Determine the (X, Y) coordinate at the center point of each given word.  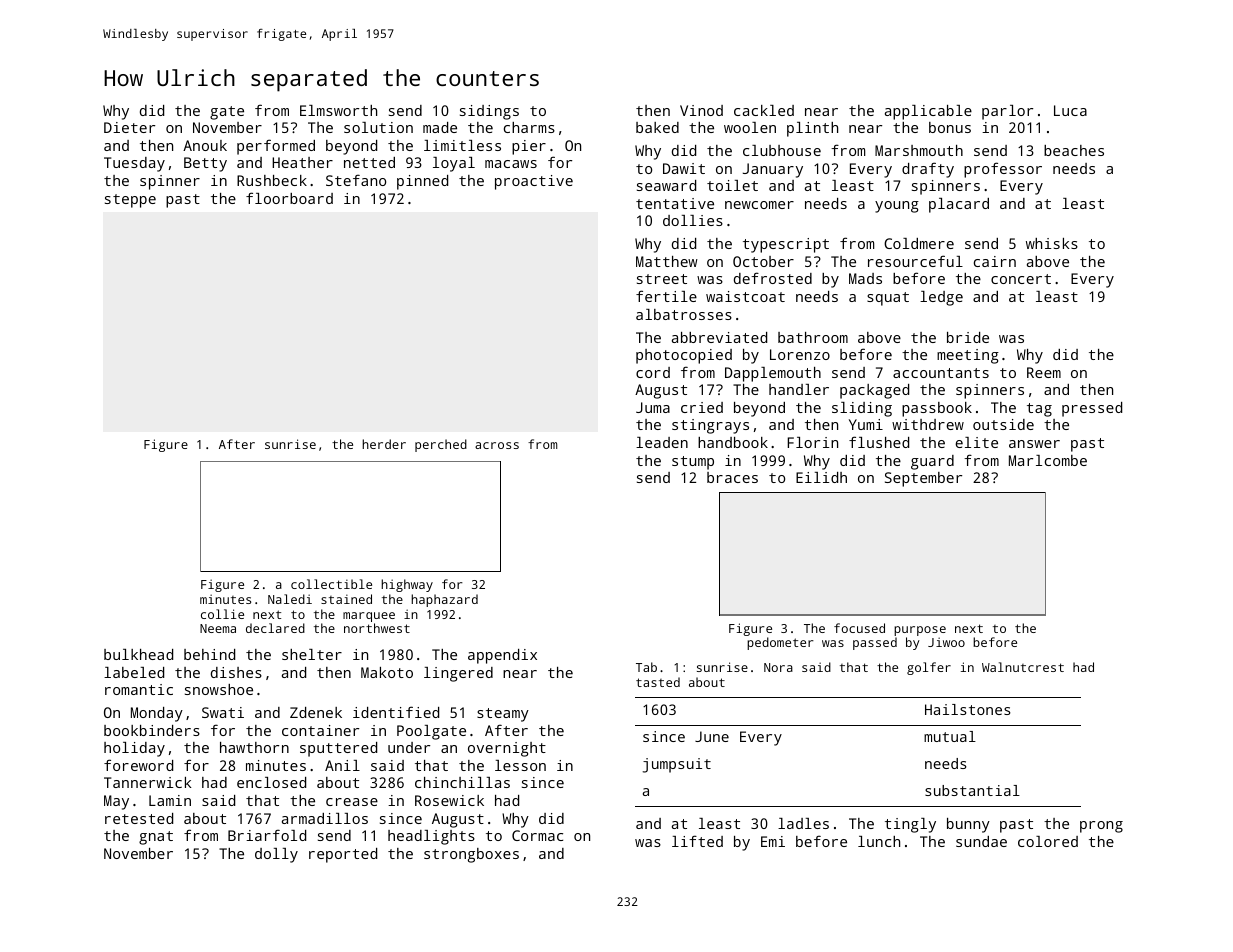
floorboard (289, 198)
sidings (489, 112)
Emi (773, 841)
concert (1021, 279)
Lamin (170, 800)
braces (732, 477)
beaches (1074, 150)
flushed (879, 442)
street (662, 279)
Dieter (129, 127)
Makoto (387, 672)
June (712, 736)
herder (384, 444)
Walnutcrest (1023, 667)
